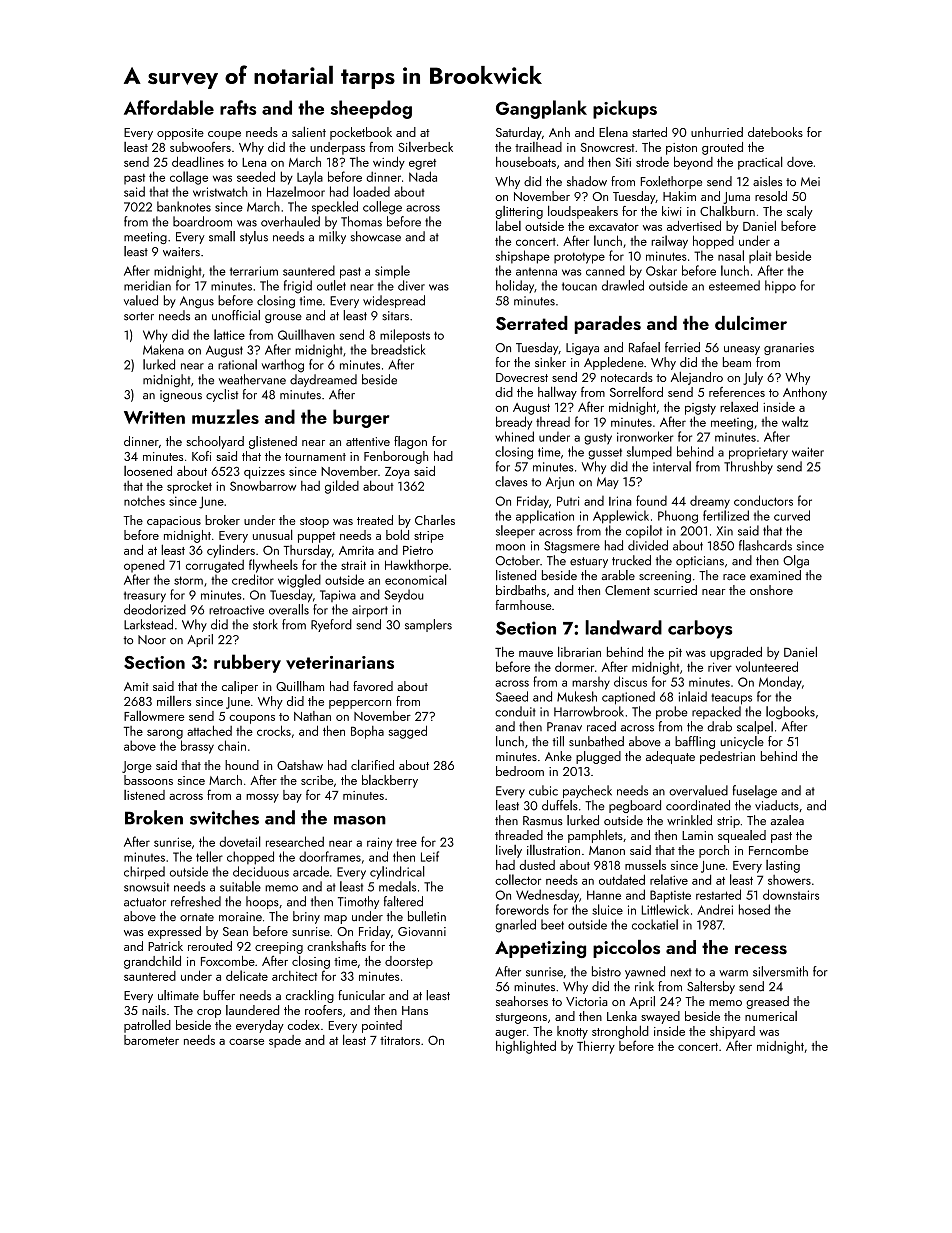  I want to click on pedestrian, so click(727, 757).
